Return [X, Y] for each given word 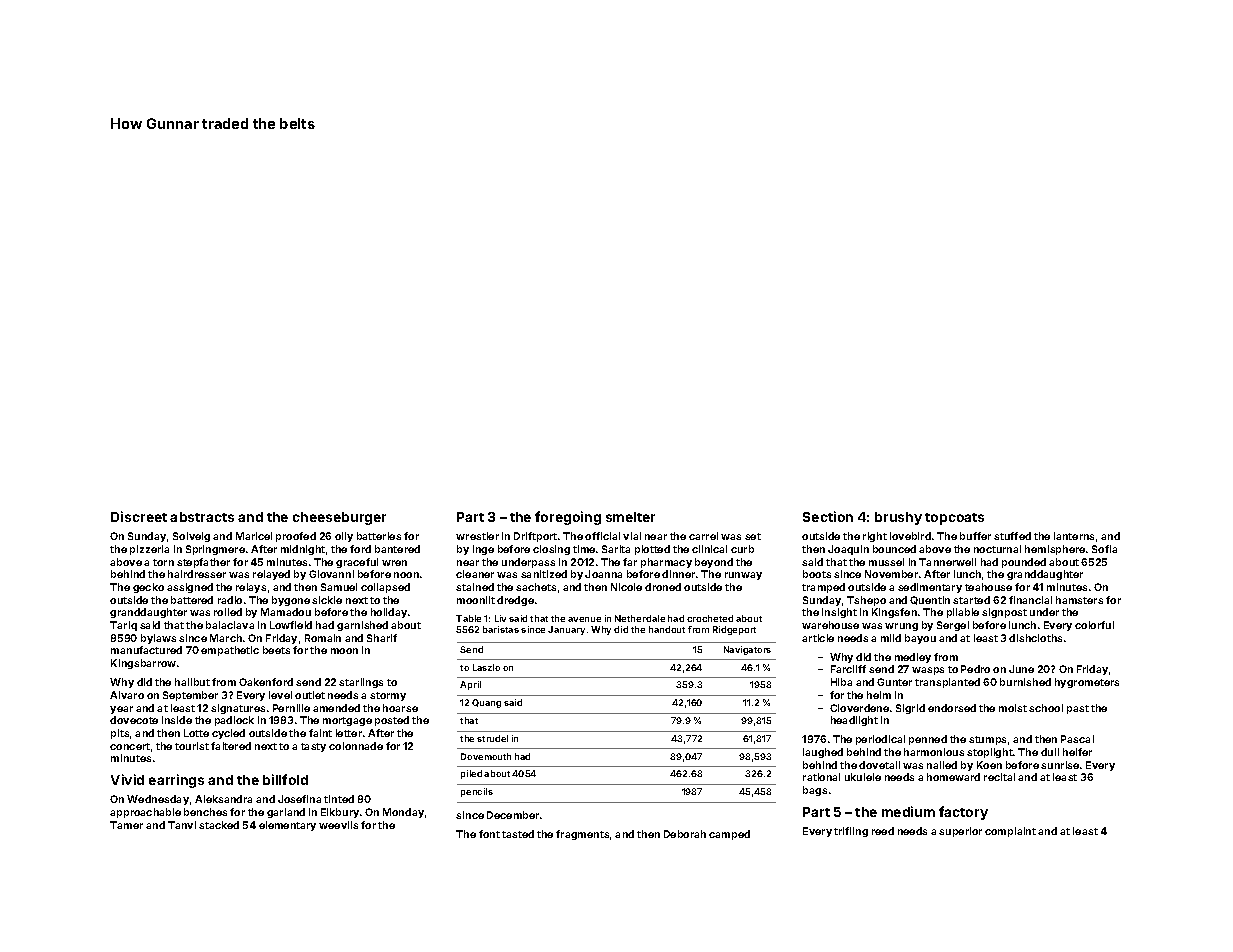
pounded [1024, 563]
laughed [823, 753]
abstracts [202, 517]
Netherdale [640, 618]
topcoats [954, 519]
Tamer [126, 825]
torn [163, 562]
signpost [1004, 613]
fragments [582, 835]
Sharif [382, 638]
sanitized [544, 574]
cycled [228, 734]
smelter [630, 517]
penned [928, 740]
